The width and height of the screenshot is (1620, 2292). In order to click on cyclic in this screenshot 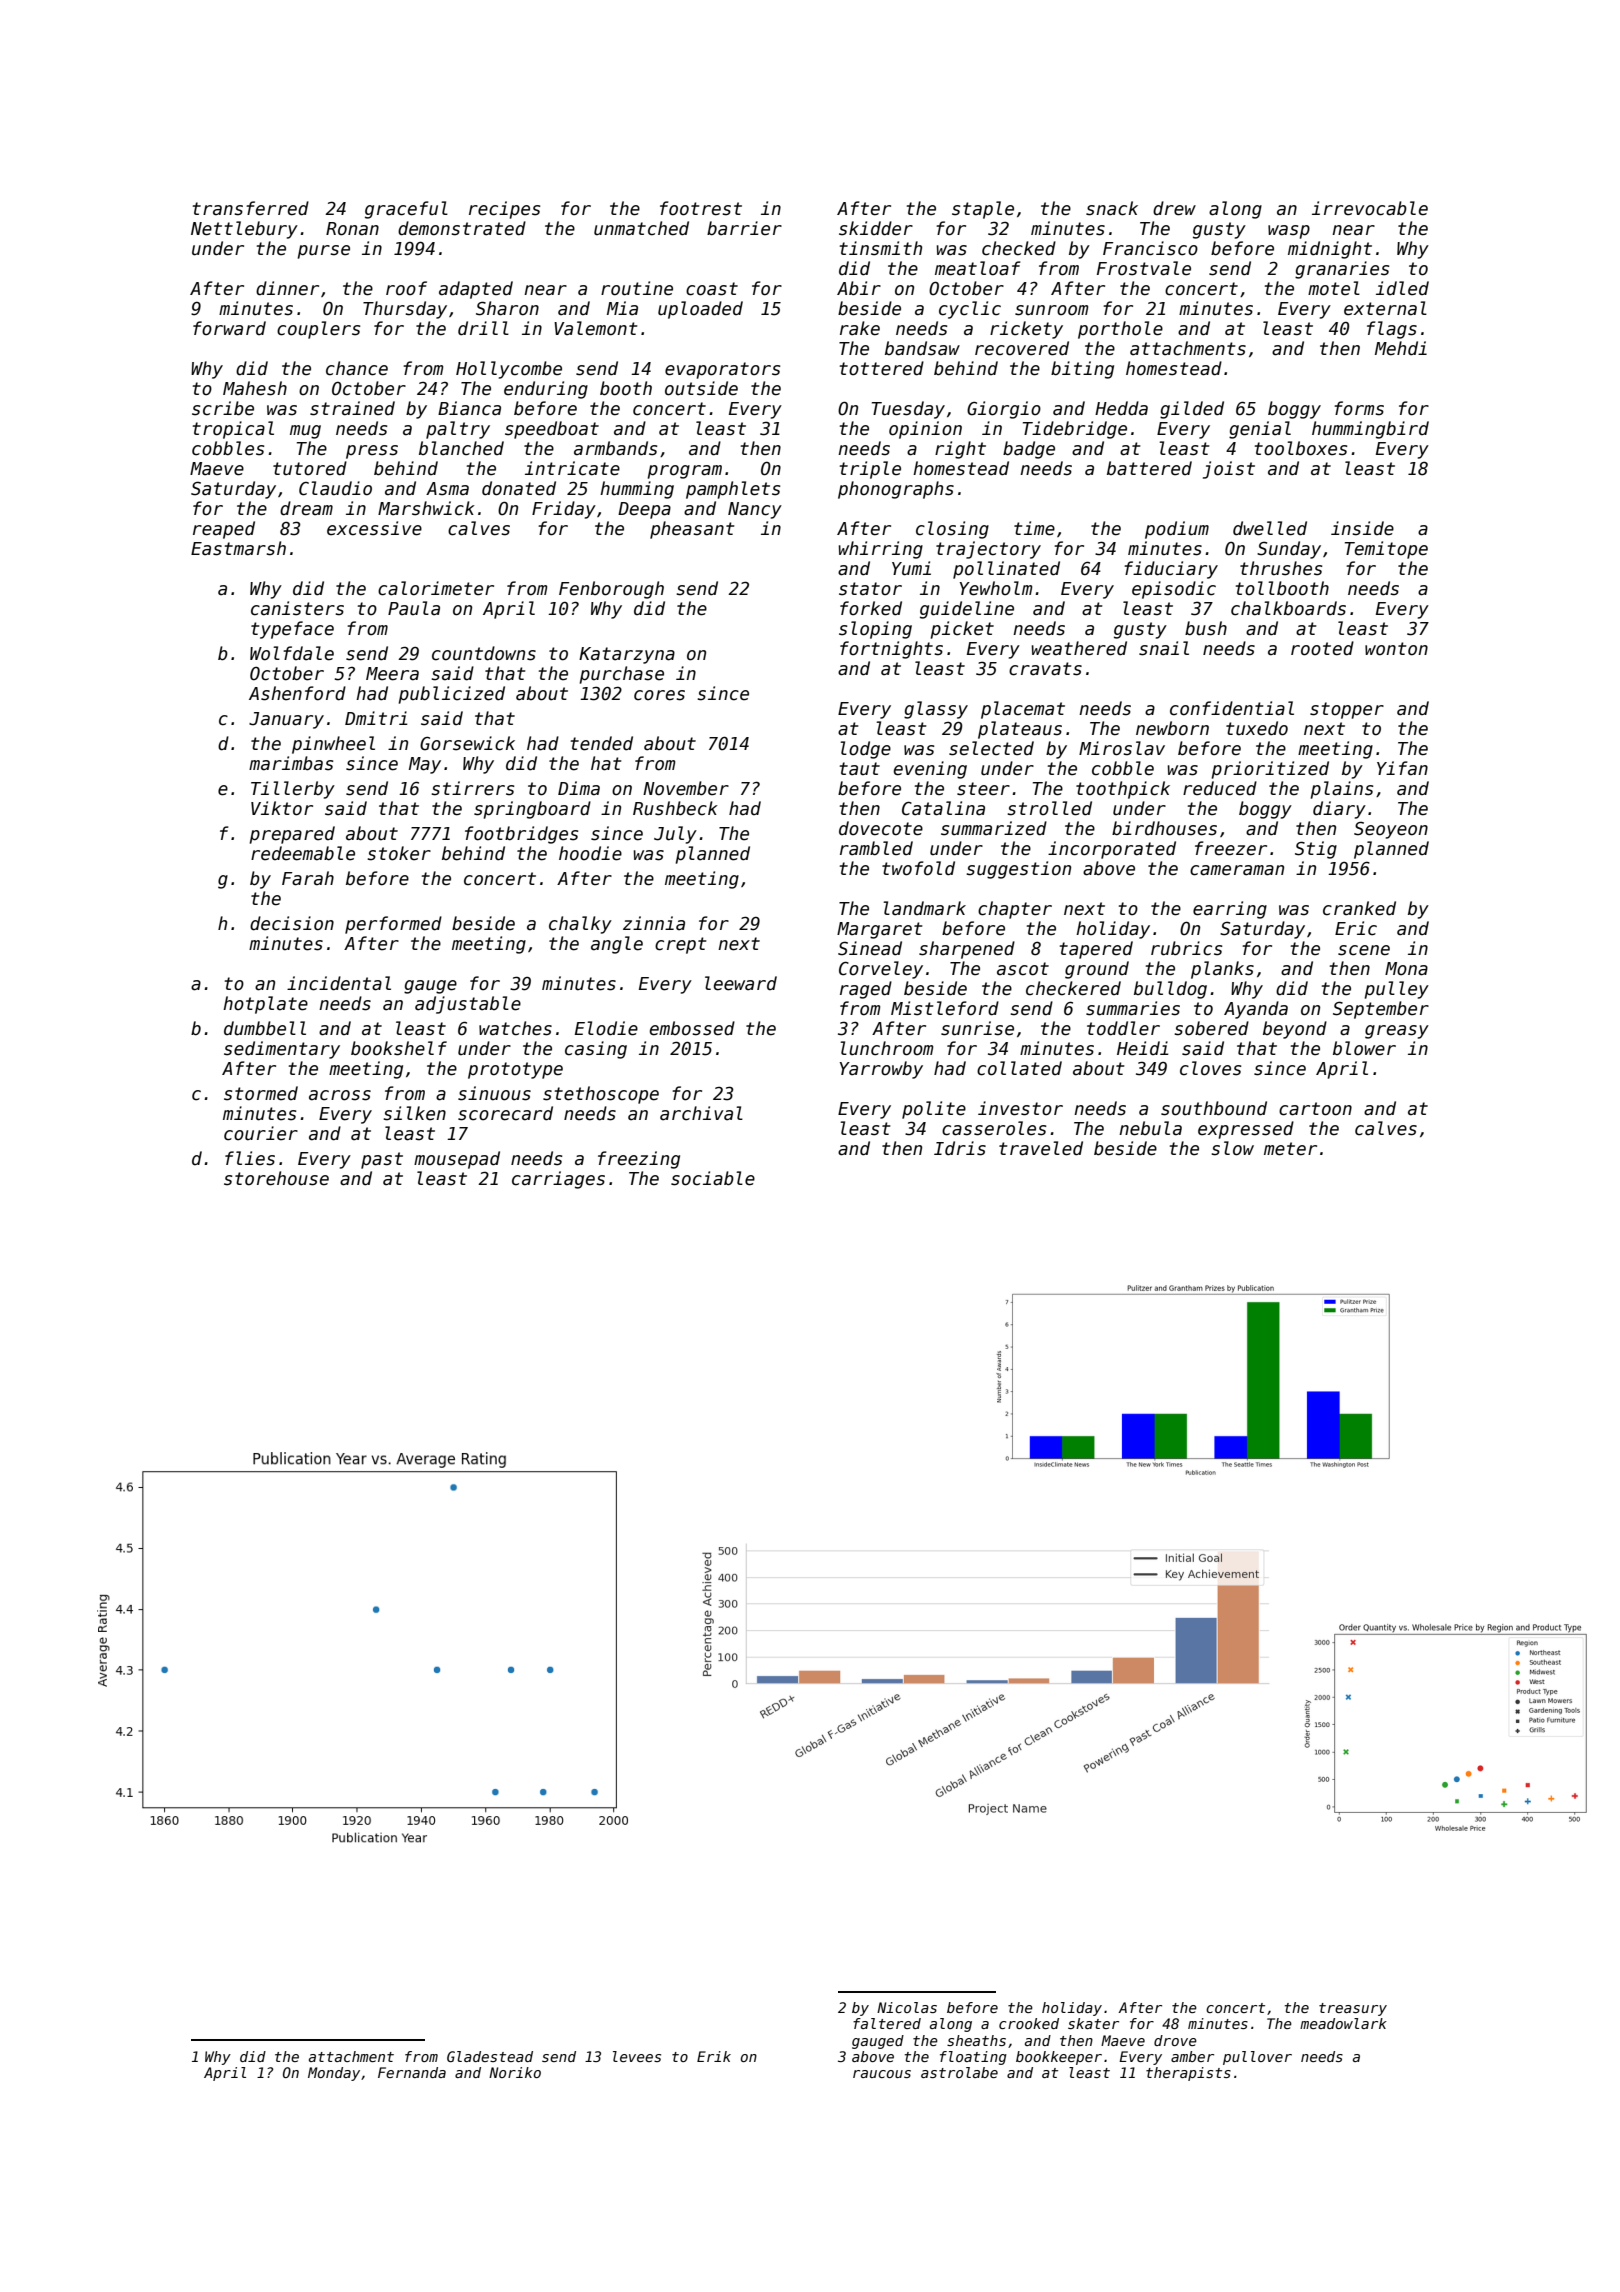, I will do `click(970, 310)`.
